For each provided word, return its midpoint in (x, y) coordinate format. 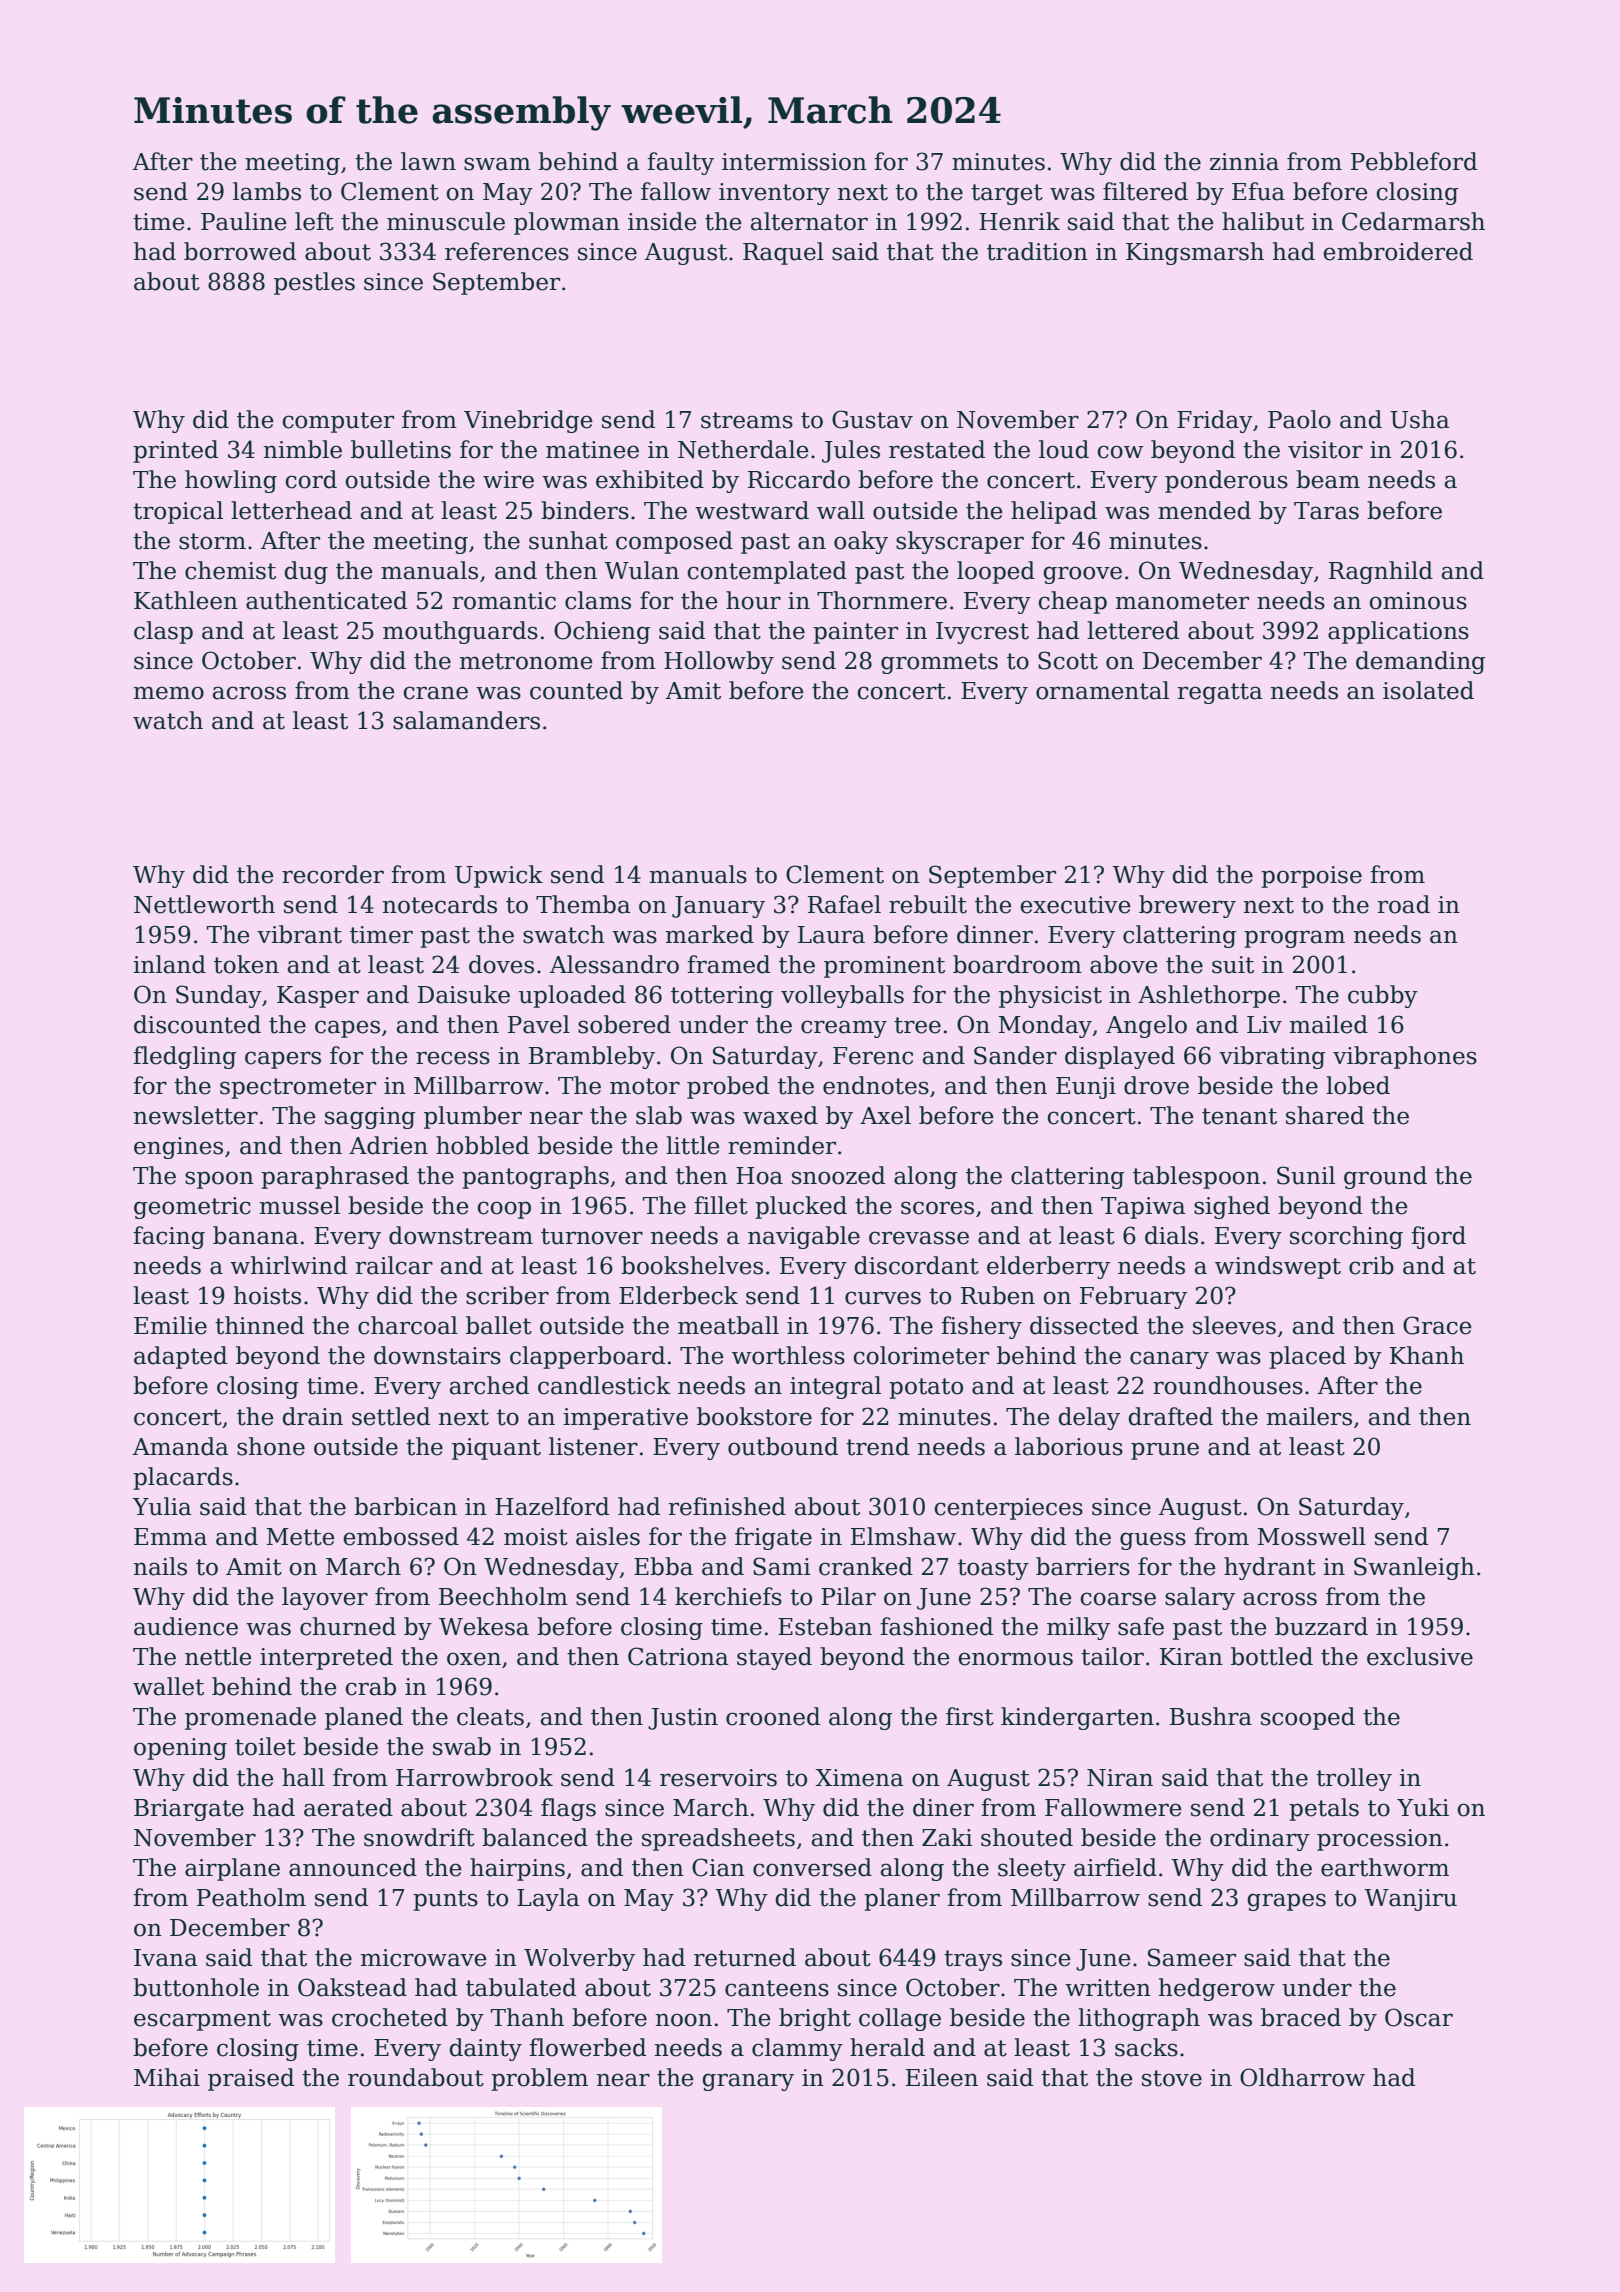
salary (1200, 1598)
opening (180, 1749)
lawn (428, 161)
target (1007, 194)
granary (748, 2082)
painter (855, 633)
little (693, 1145)
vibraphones (1405, 1057)
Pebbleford (1414, 161)
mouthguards (460, 632)
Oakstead (352, 1987)
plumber (473, 1117)
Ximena (859, 1778)
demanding (1420, 662)
